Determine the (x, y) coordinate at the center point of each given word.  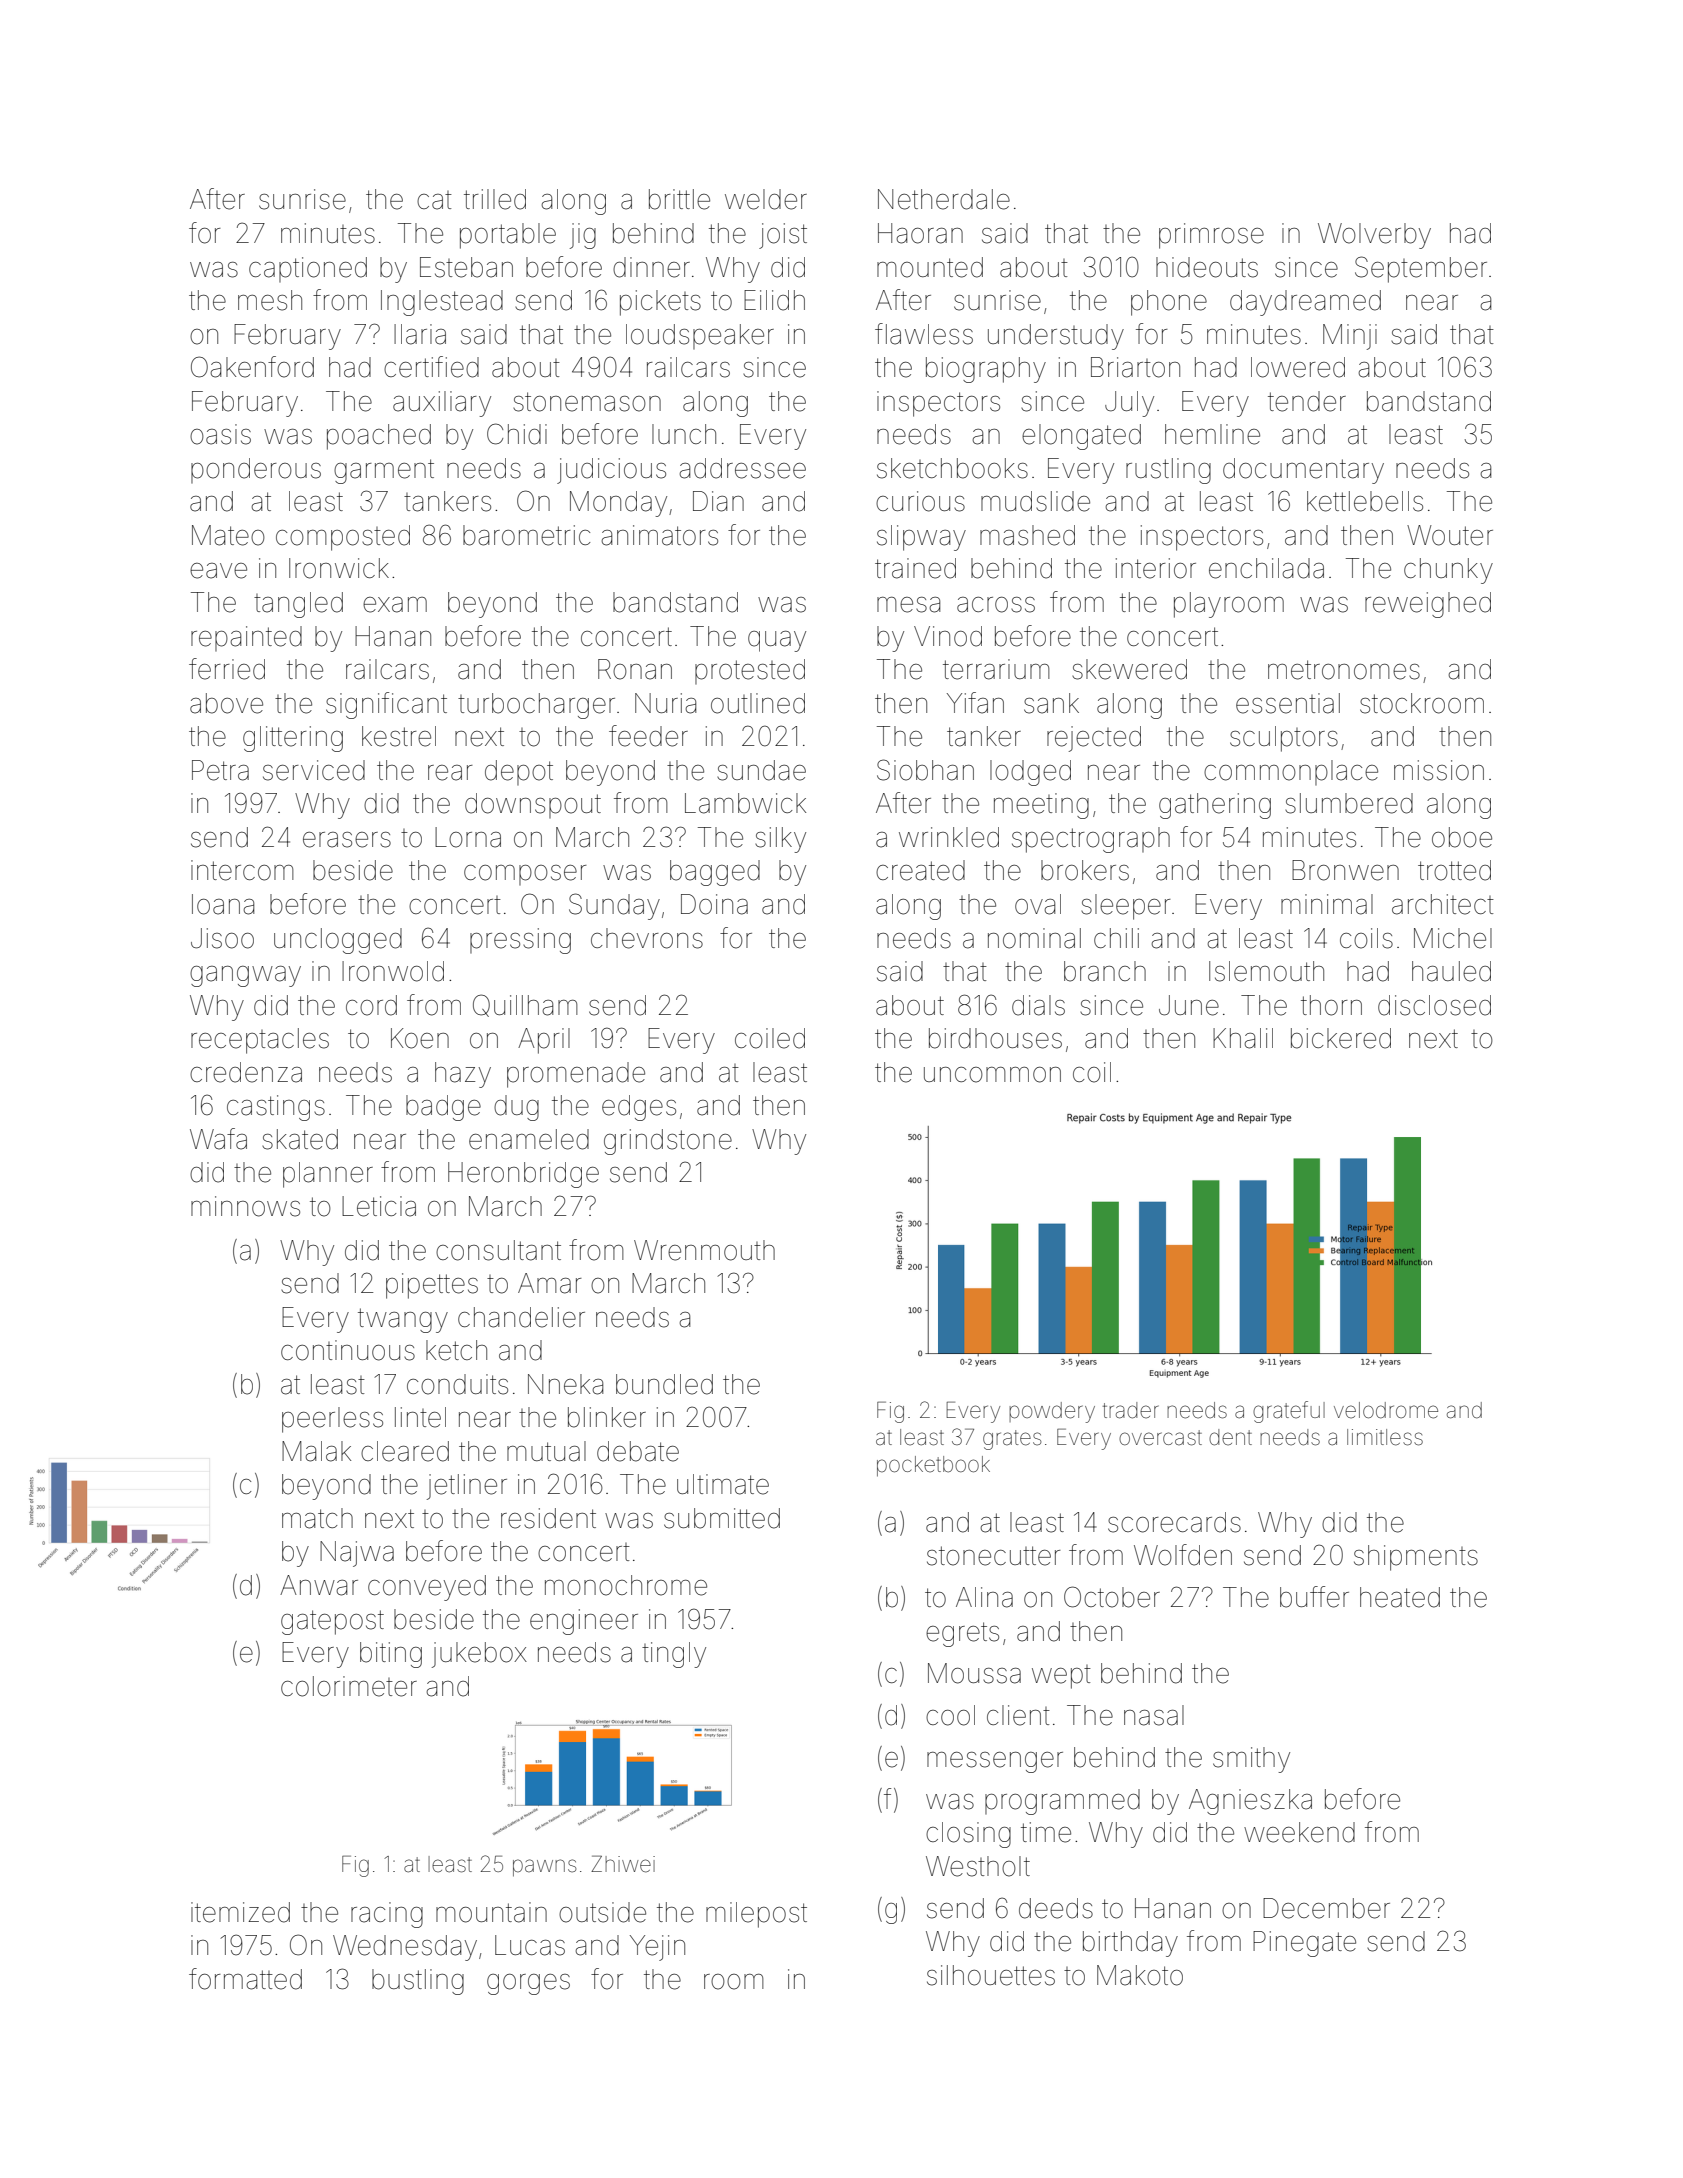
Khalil (1243, 1038)
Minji (1350, 337)
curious (920, 501)
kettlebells (1365, 501)
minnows (245, 1206)
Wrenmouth (704, 1250)
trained (915, 568)
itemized (240, 1912)
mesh (270, 300)
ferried (227, 669)
